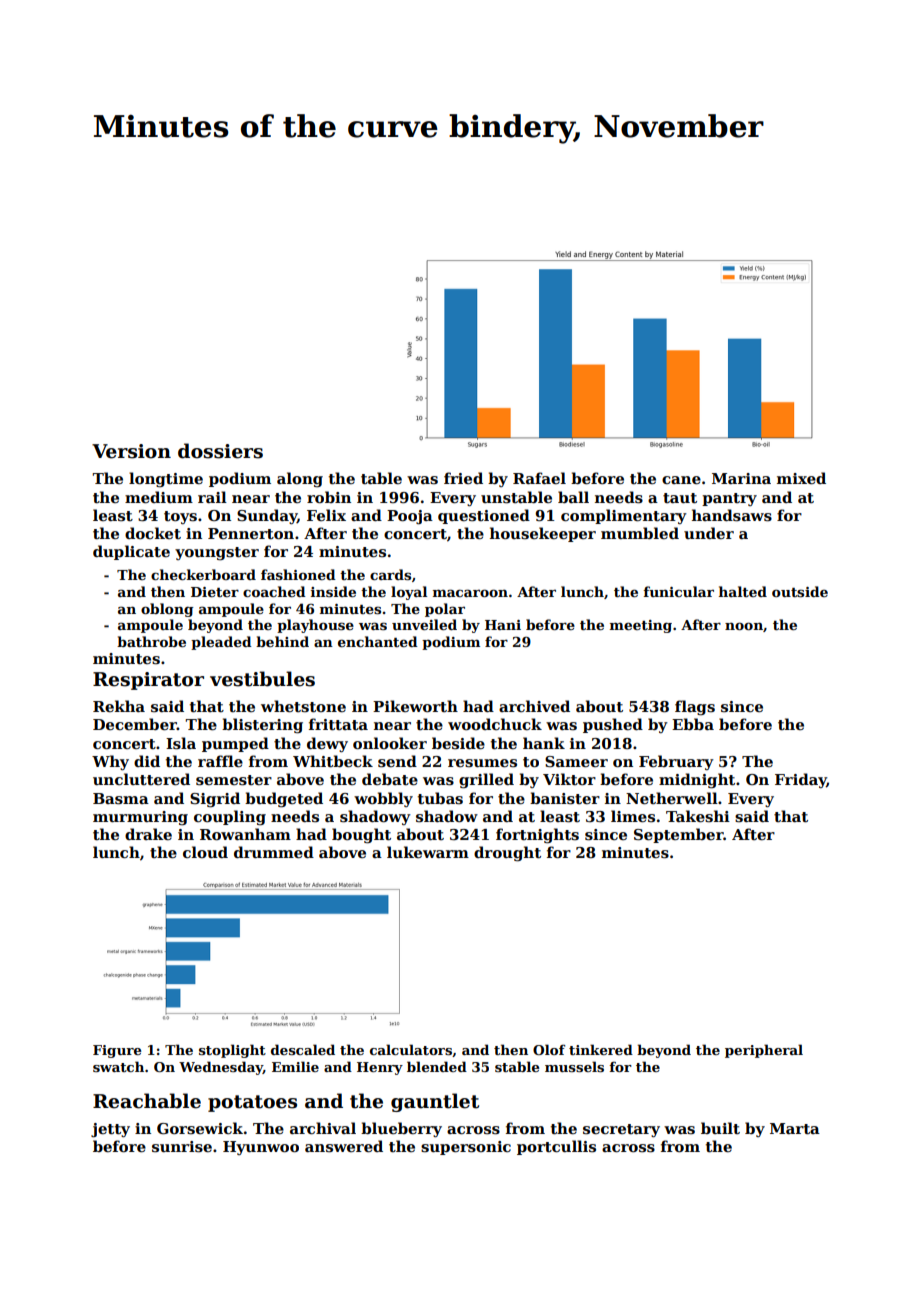 The height and width of the screenshot is (1311, 924). What do you see at coordinates (220, 451) in the screenshot?
I see `dossiers` at bounding box center [220, 451].
